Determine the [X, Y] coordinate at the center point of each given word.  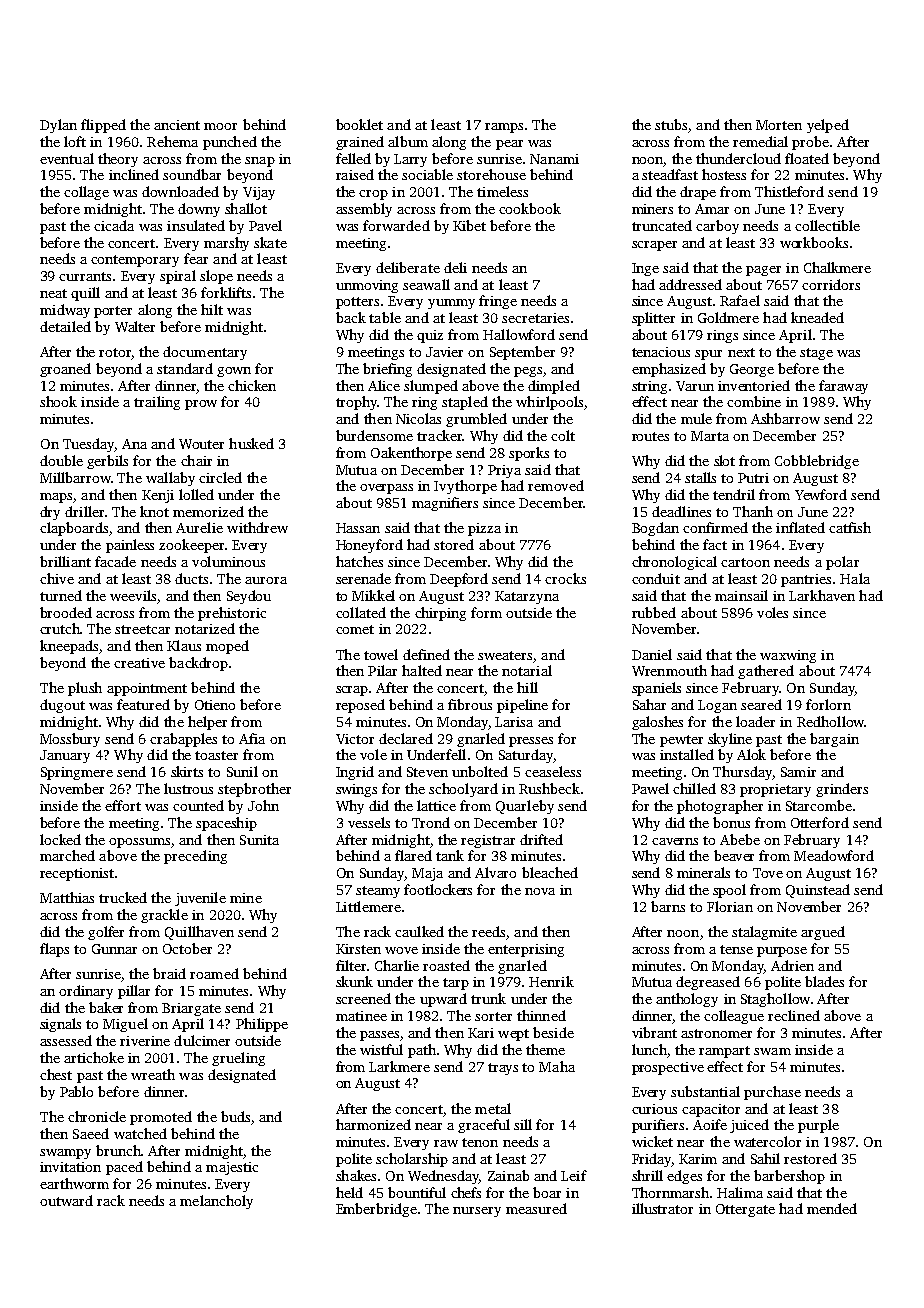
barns [668, 906]
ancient [177, 125]
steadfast [670, 174]
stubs [671, 124]
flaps [54, 950]
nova [540, 891]
